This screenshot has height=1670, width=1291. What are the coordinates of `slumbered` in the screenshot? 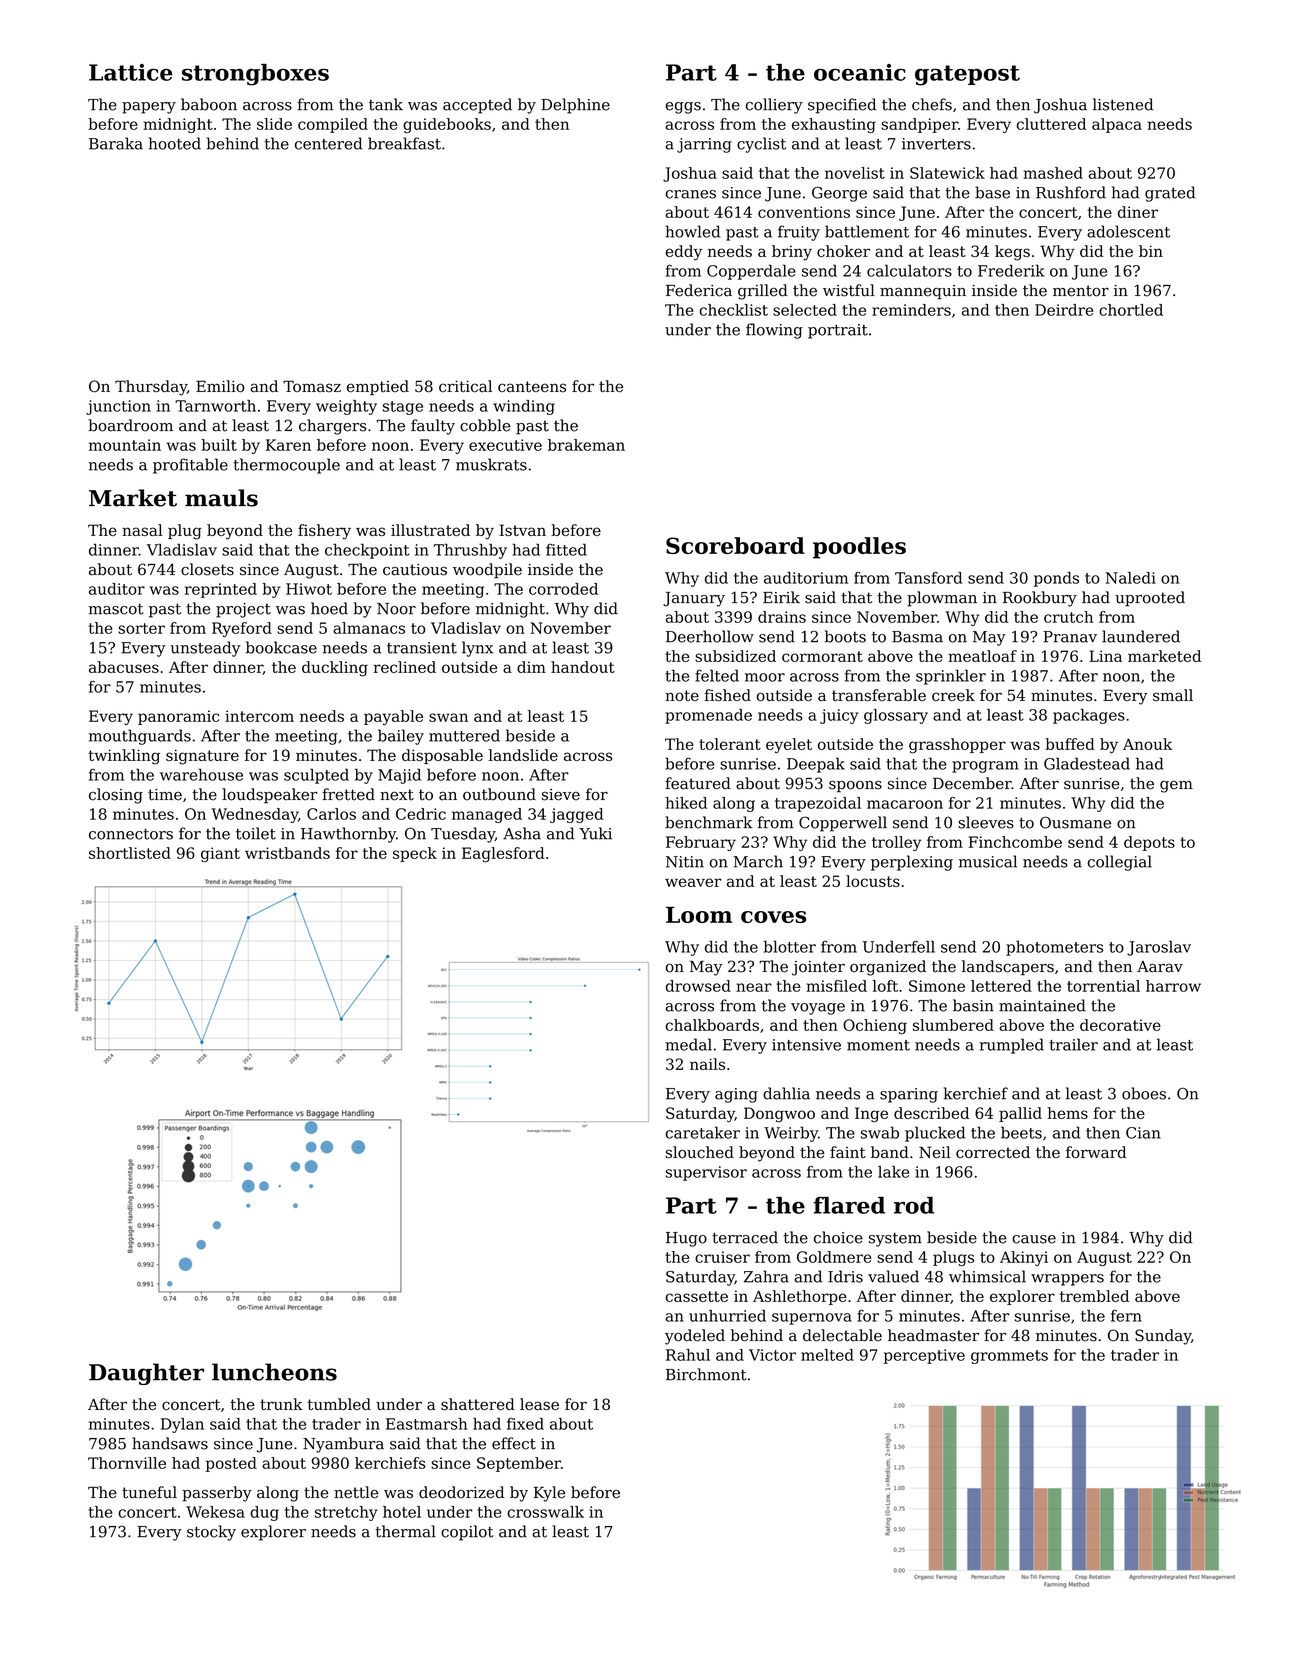 It's located at (953, 1025).
